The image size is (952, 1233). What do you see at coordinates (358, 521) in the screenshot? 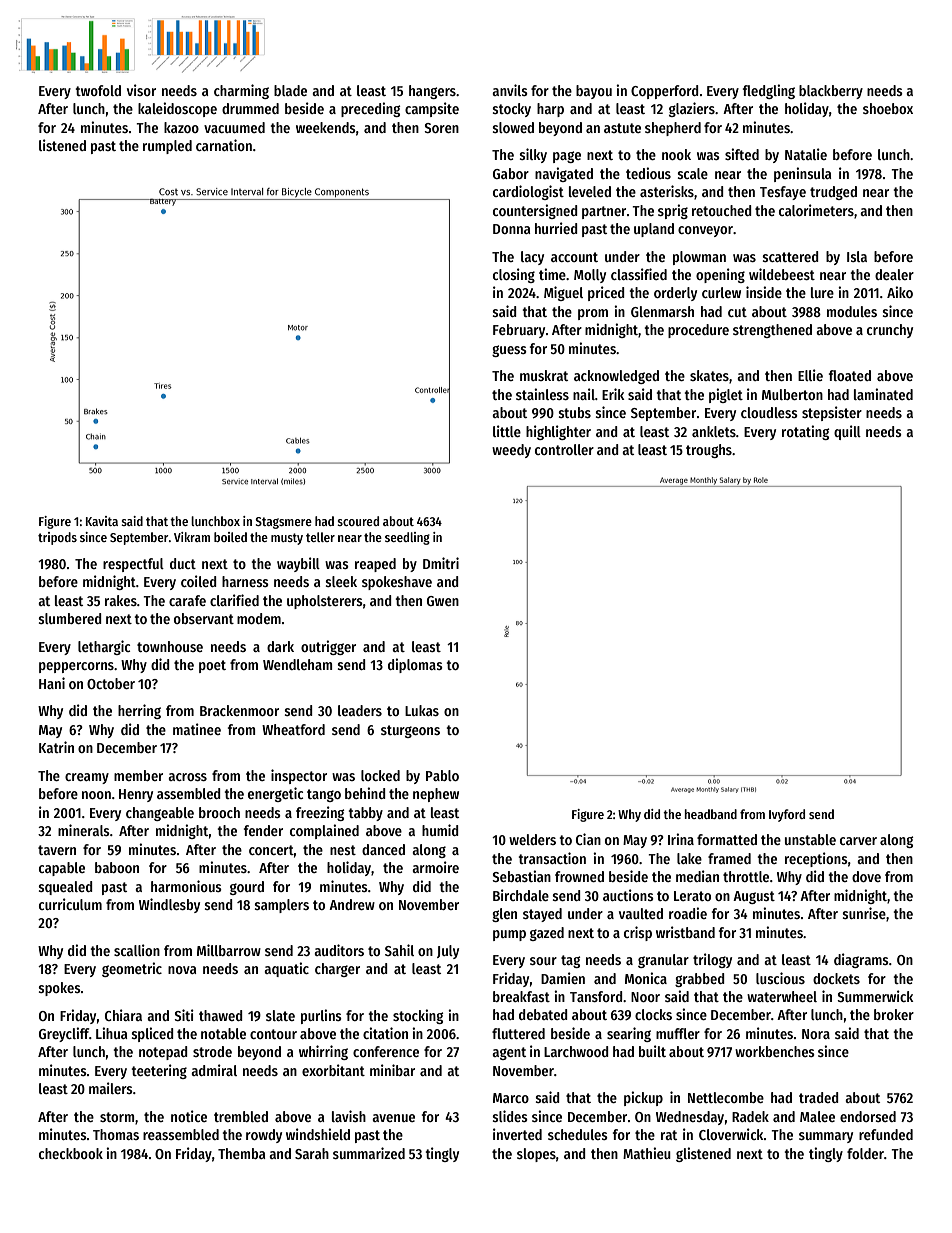
I see `scoured` at bounding box center [358, 521].
